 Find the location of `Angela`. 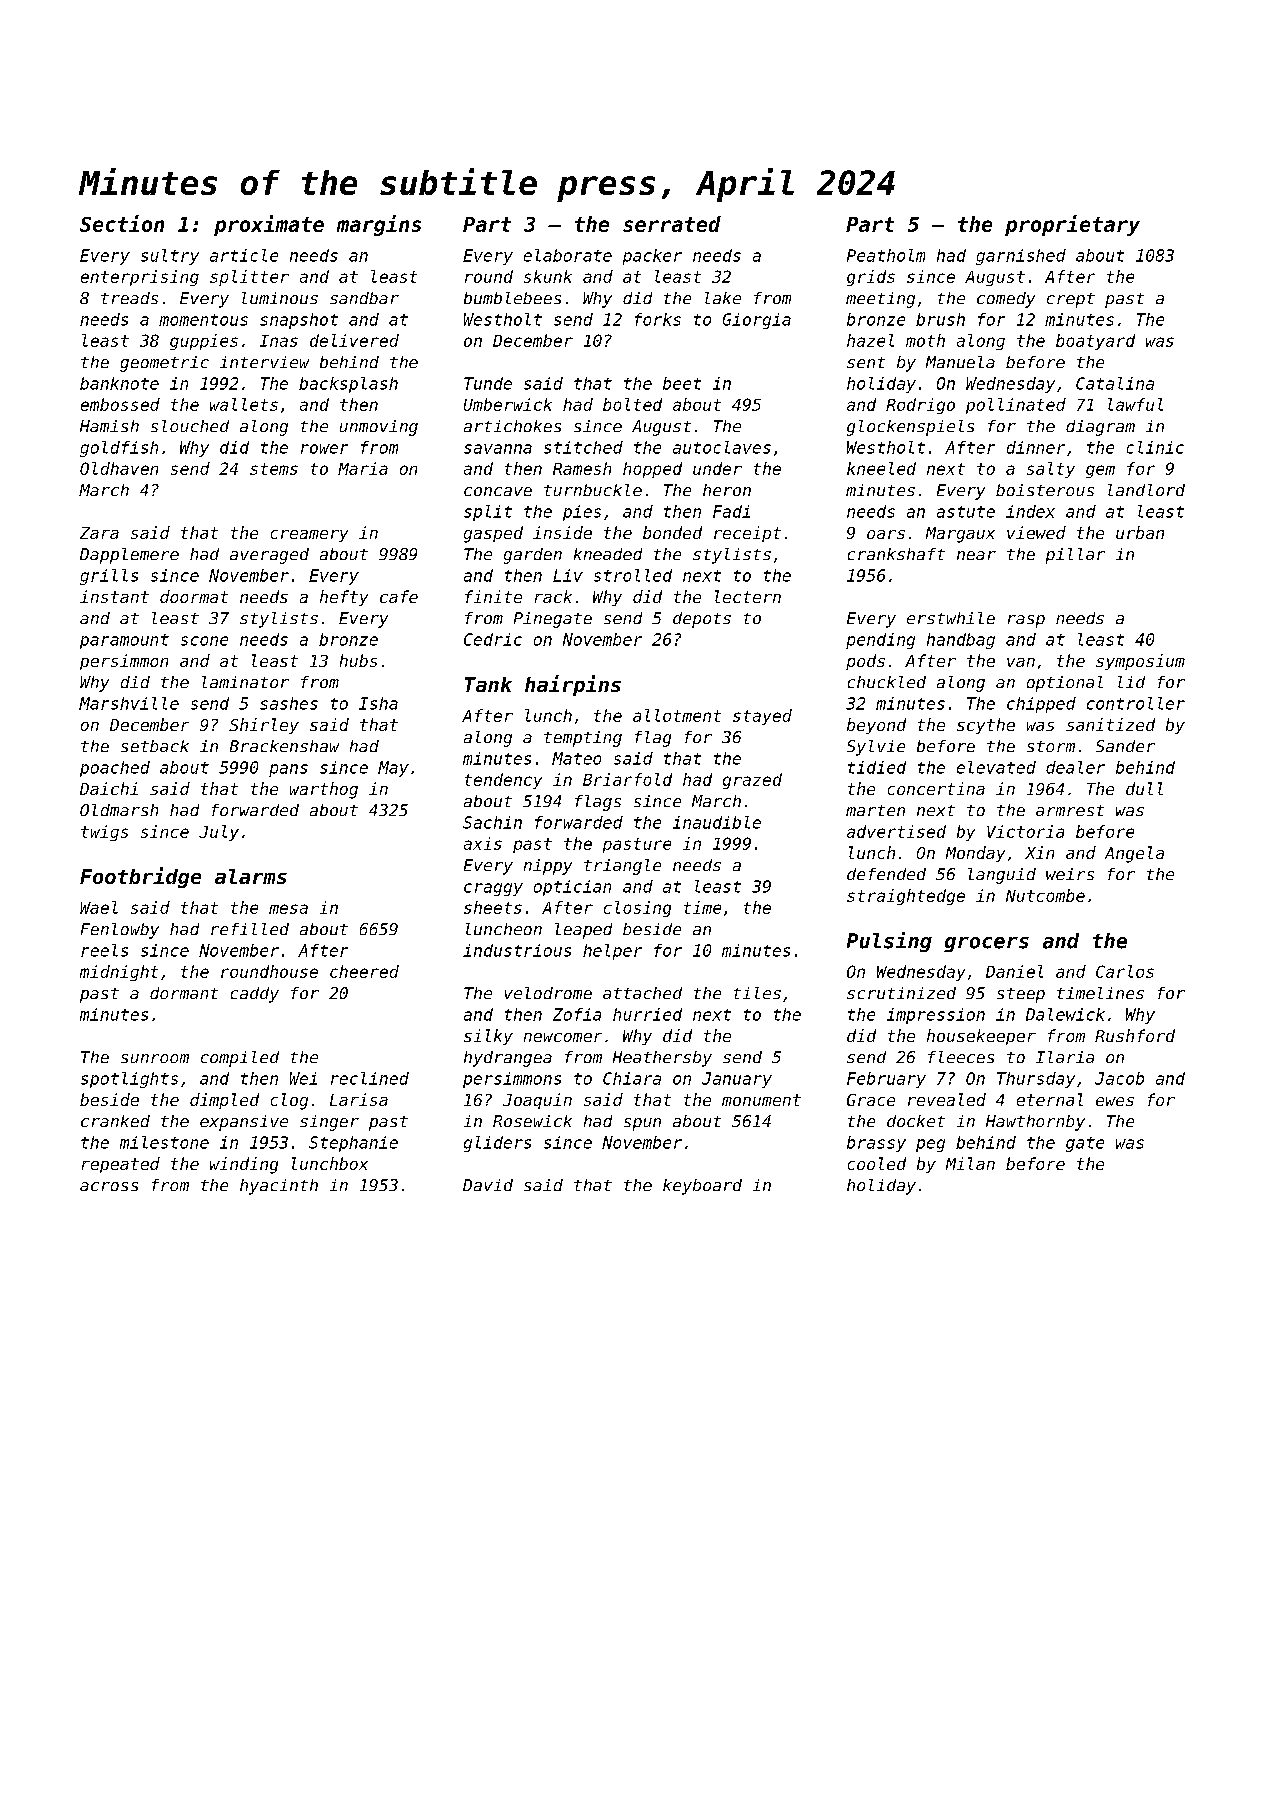

Angela is located at coordinates (1134, 854).
